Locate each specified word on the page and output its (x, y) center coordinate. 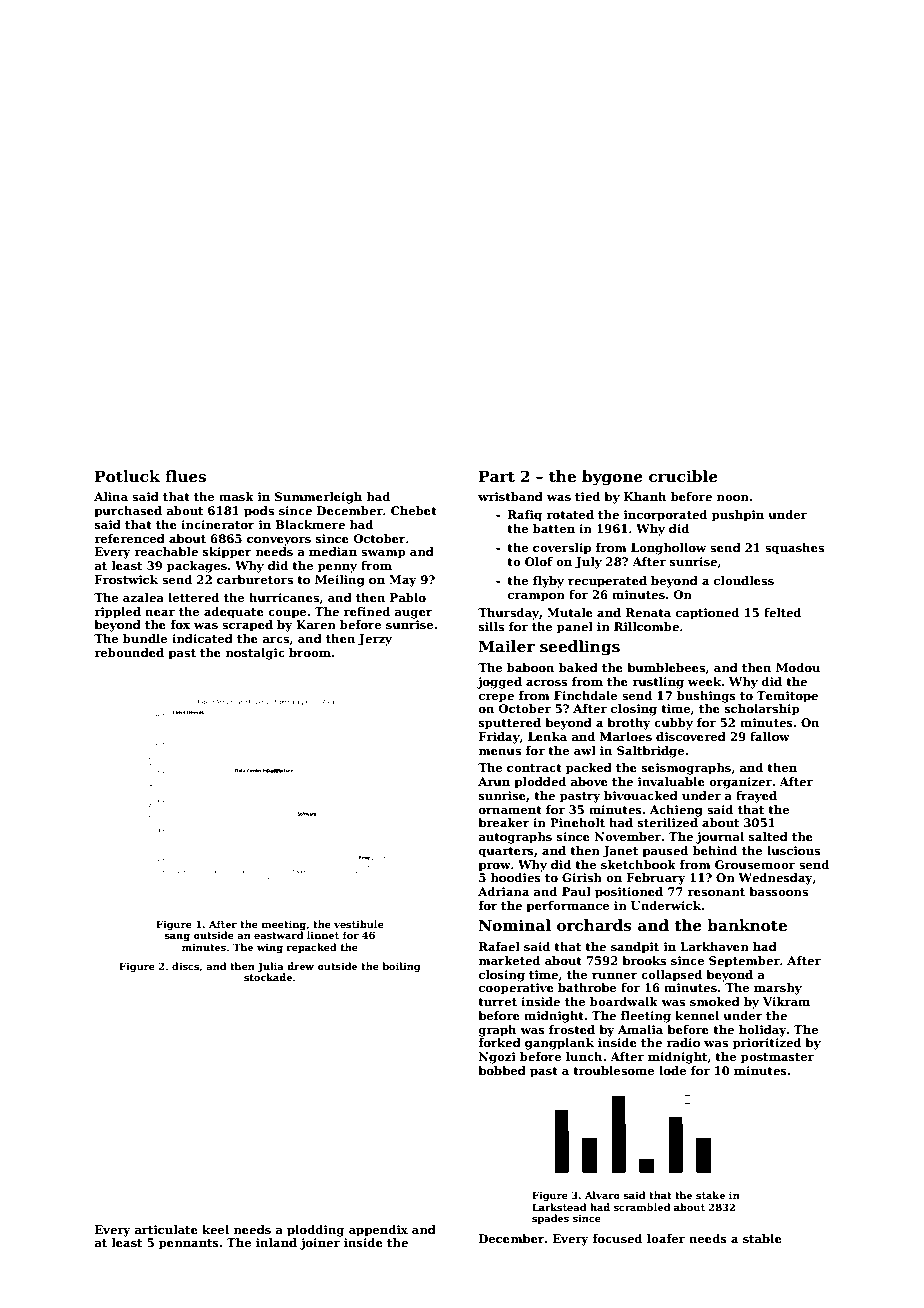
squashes (794, 549)
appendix (378, 1231)
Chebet (414, 510)
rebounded (129, 652)
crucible (683, 476)
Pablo (408, 597)
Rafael (499, 946)
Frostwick (126, 579)
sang (177, 937)
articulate (166, 1229)
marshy (778, 989)
